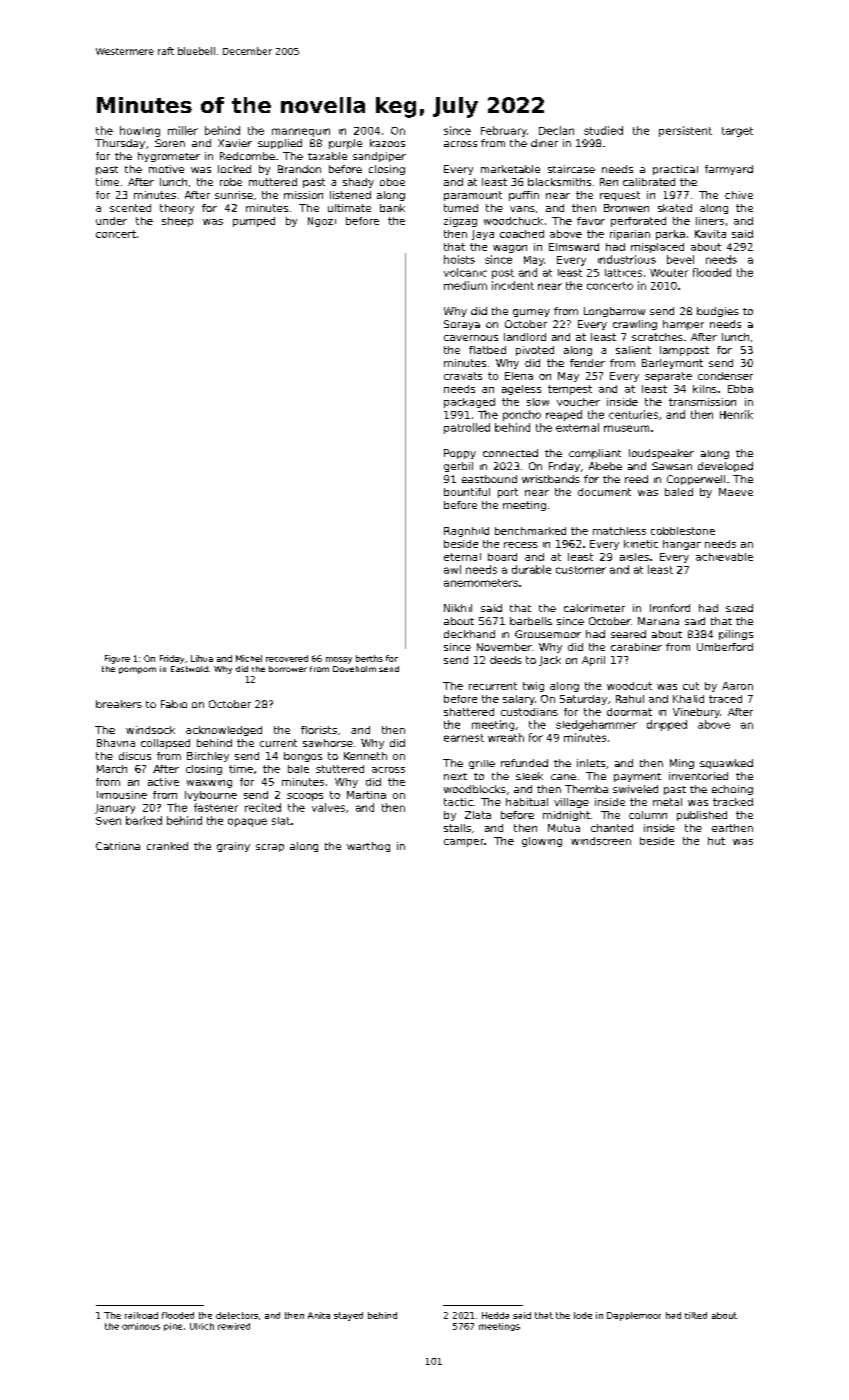 This document has height=1400, width=849. I want to click on pompom, so click(137, 670).
